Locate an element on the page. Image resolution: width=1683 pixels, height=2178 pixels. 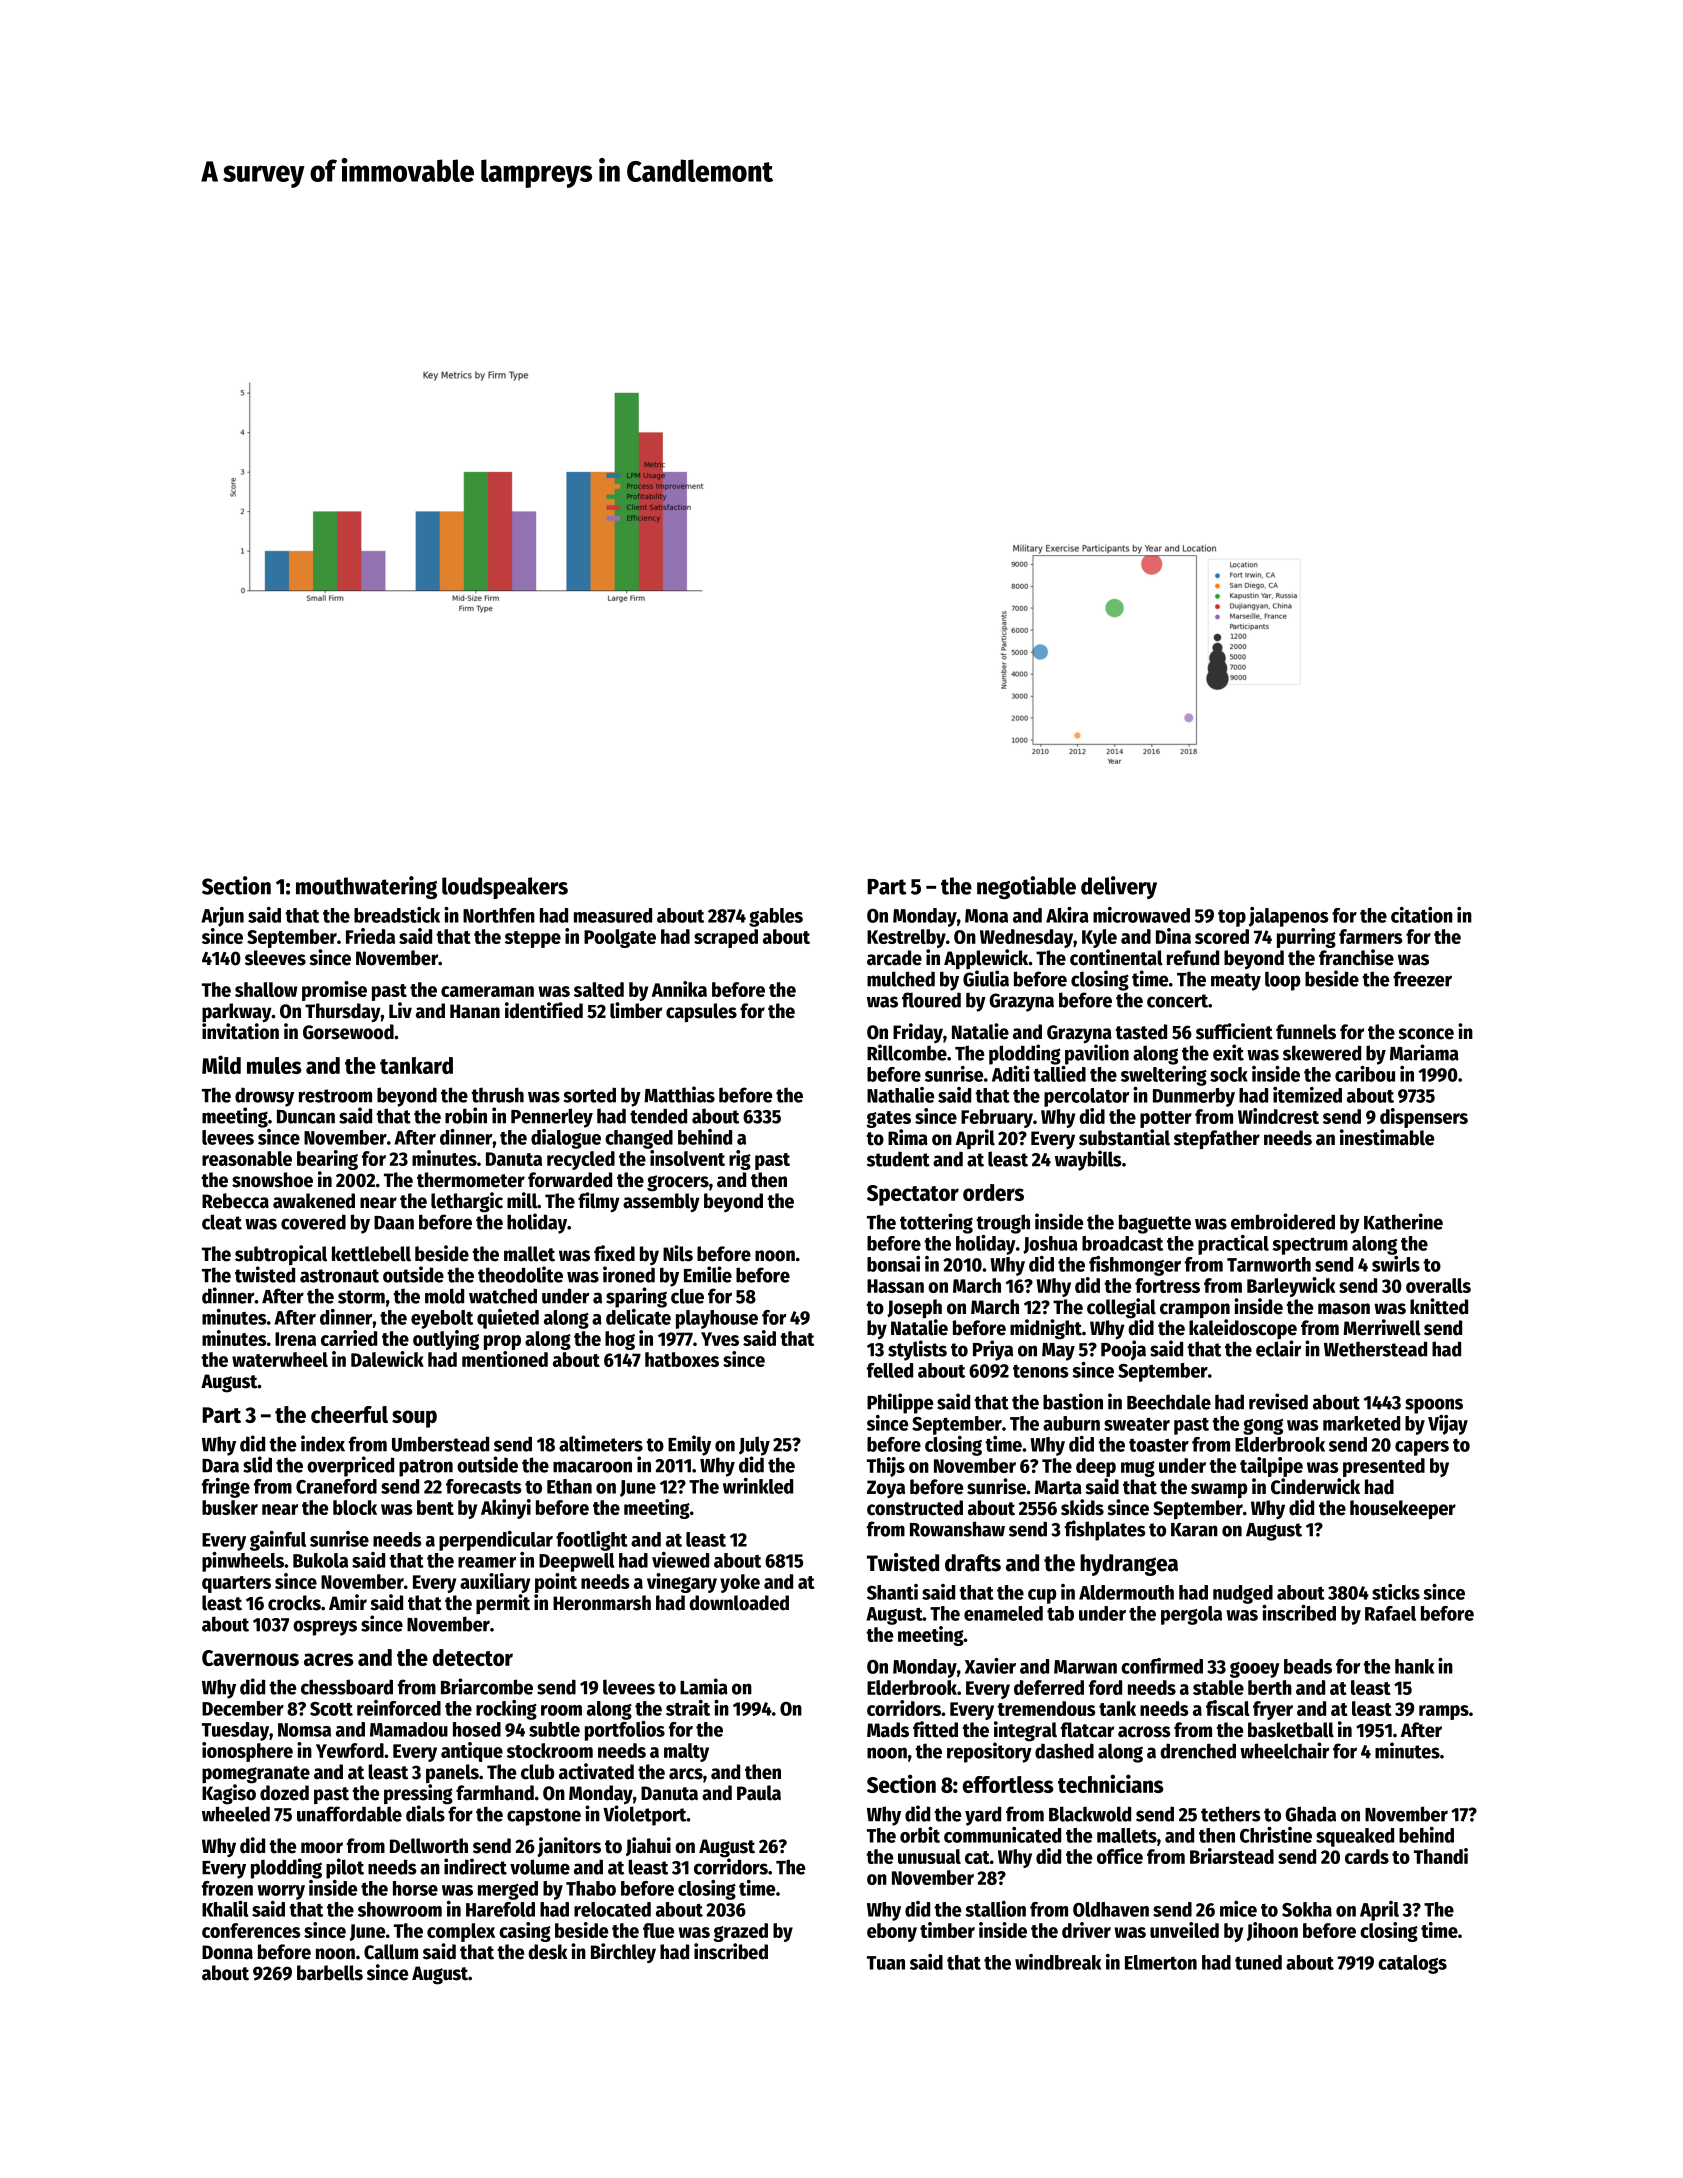
thrush is located at coordinates (497, 1095).
